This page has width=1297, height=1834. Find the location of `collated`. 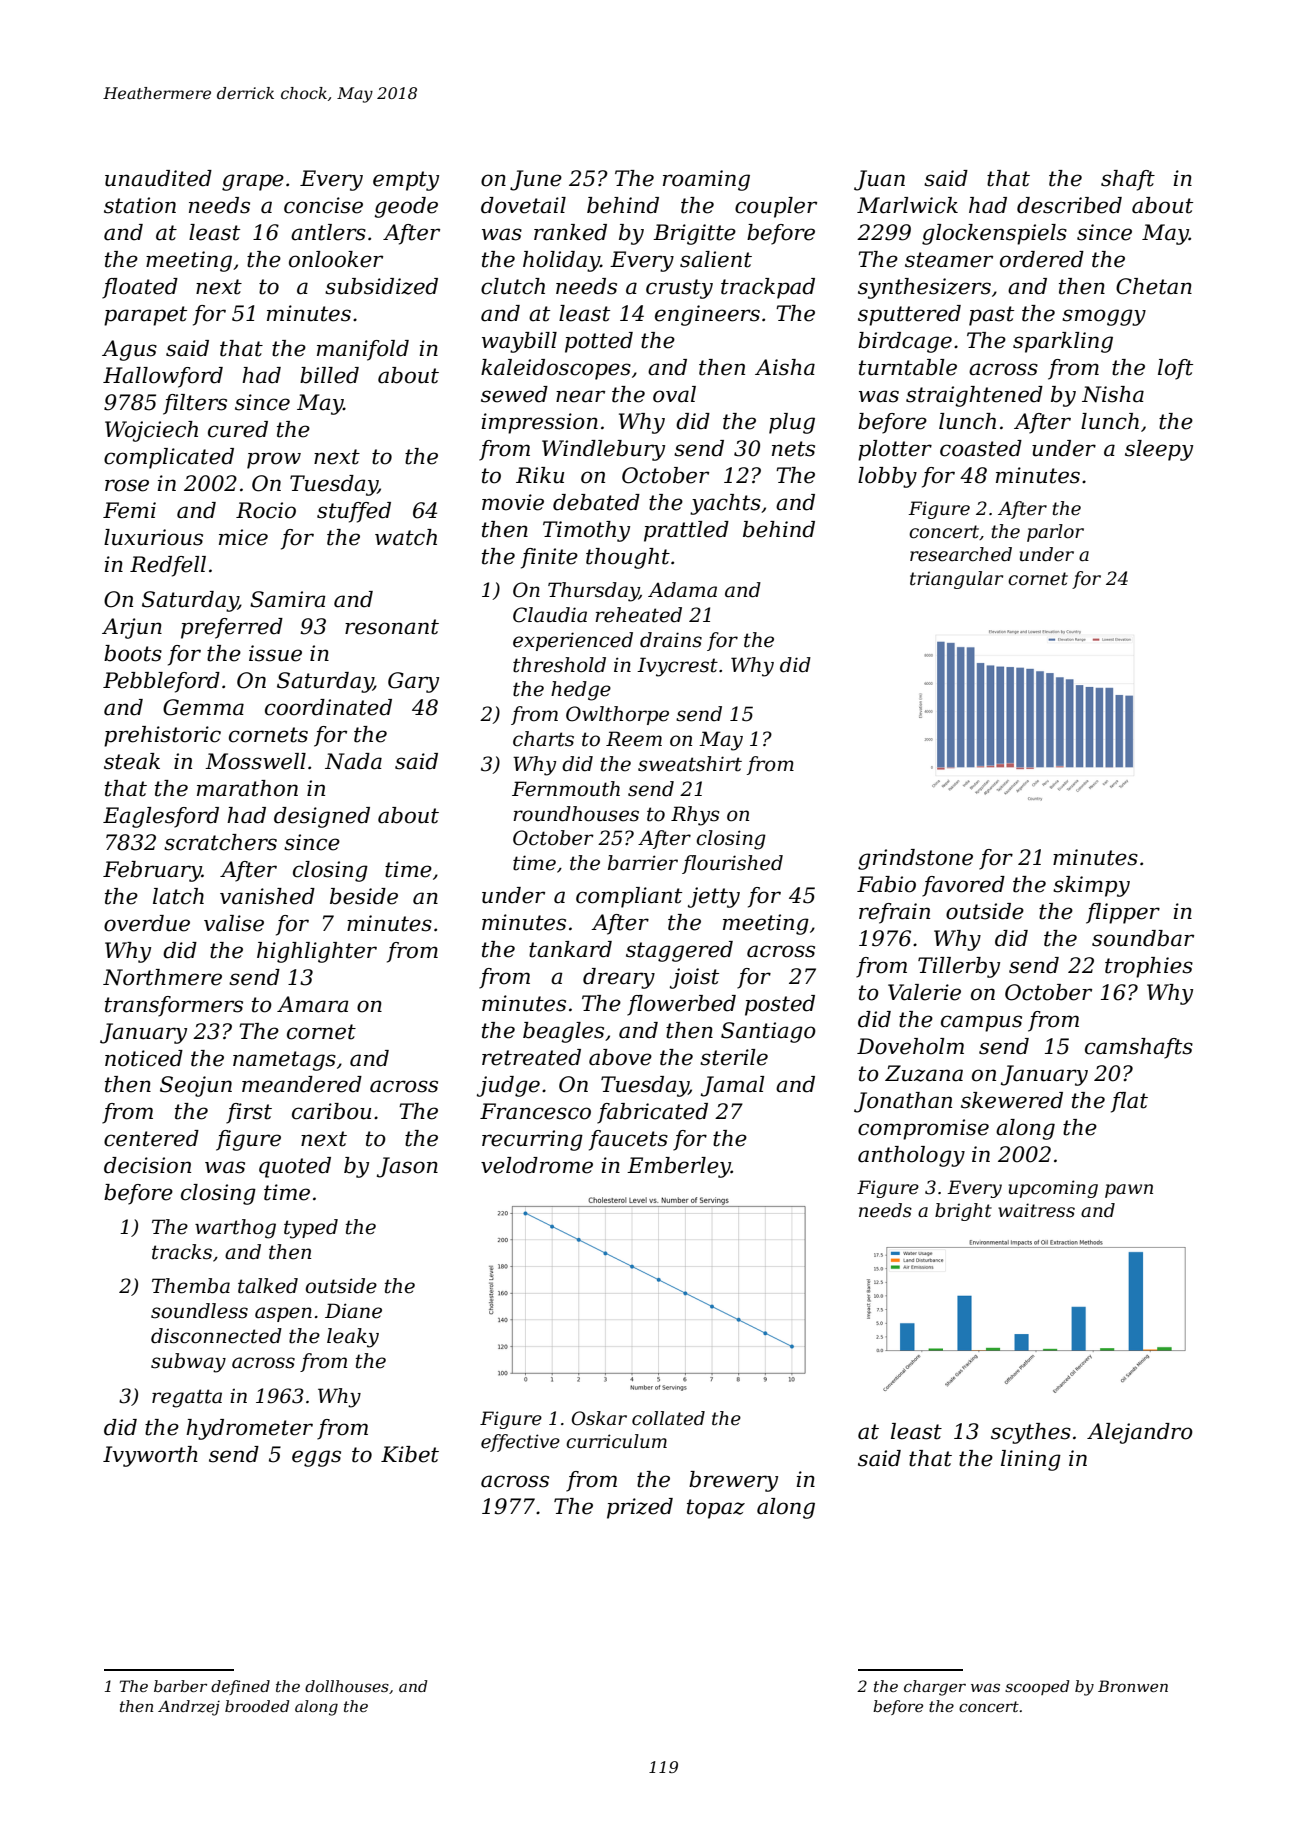

collated is located at coordinates (668, 1418).
